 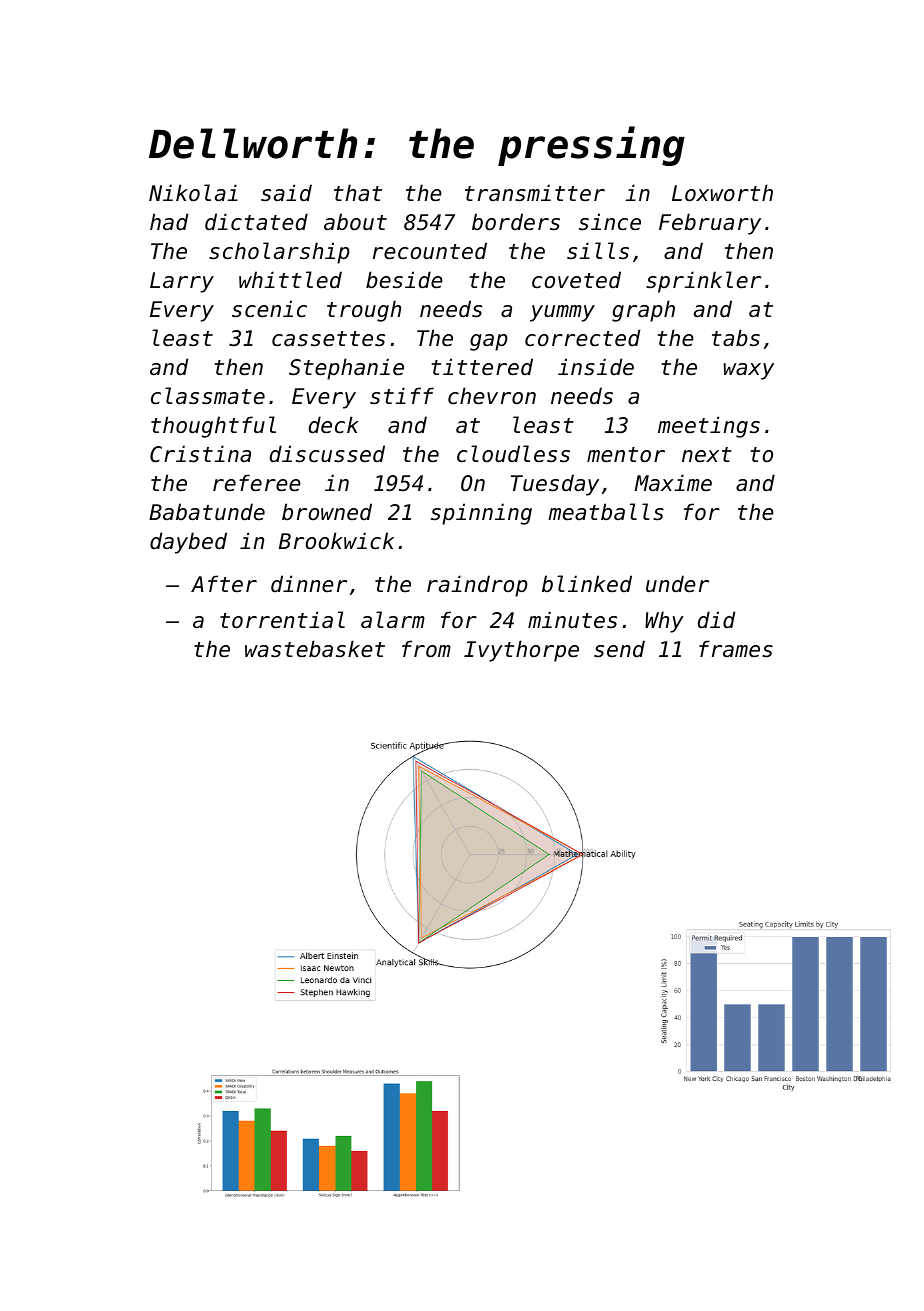 I want to click on Larry, so click(x=182, y=282).
